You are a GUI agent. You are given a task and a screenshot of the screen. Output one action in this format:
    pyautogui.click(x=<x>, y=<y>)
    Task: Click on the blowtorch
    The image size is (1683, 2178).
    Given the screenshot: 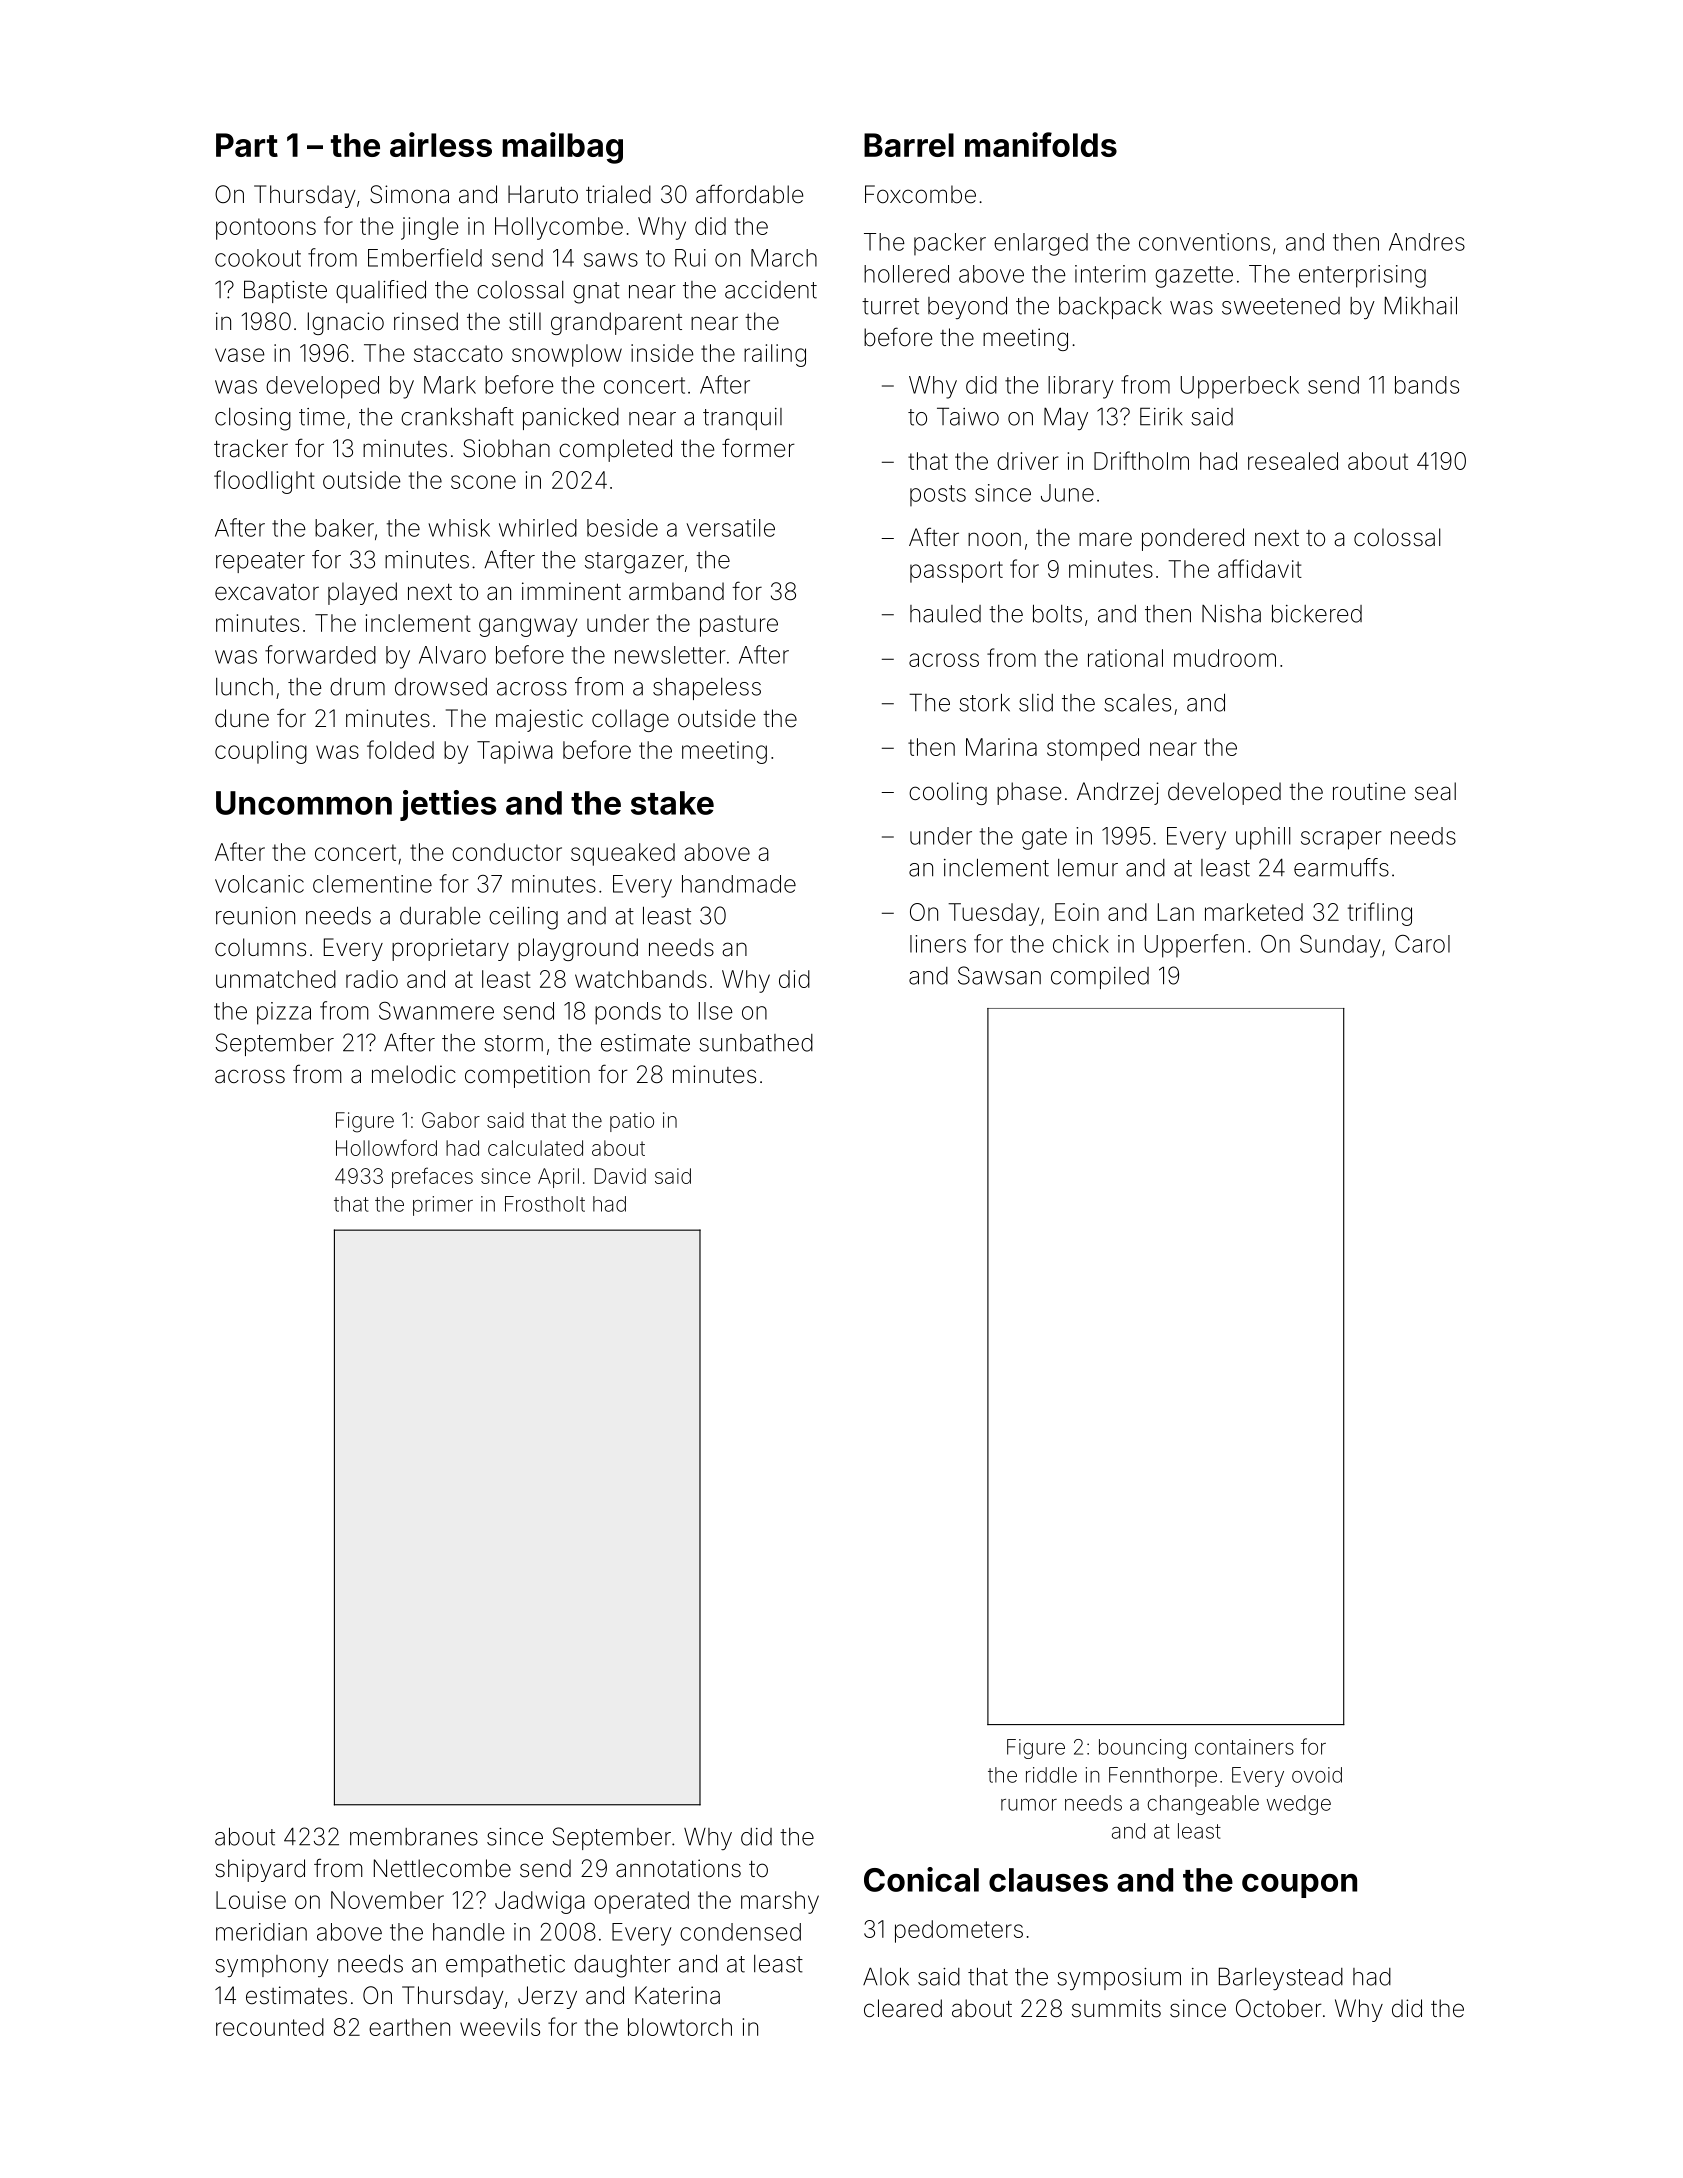 What is the action you would take?
    pyautogui.click(x=680, y=2027)
